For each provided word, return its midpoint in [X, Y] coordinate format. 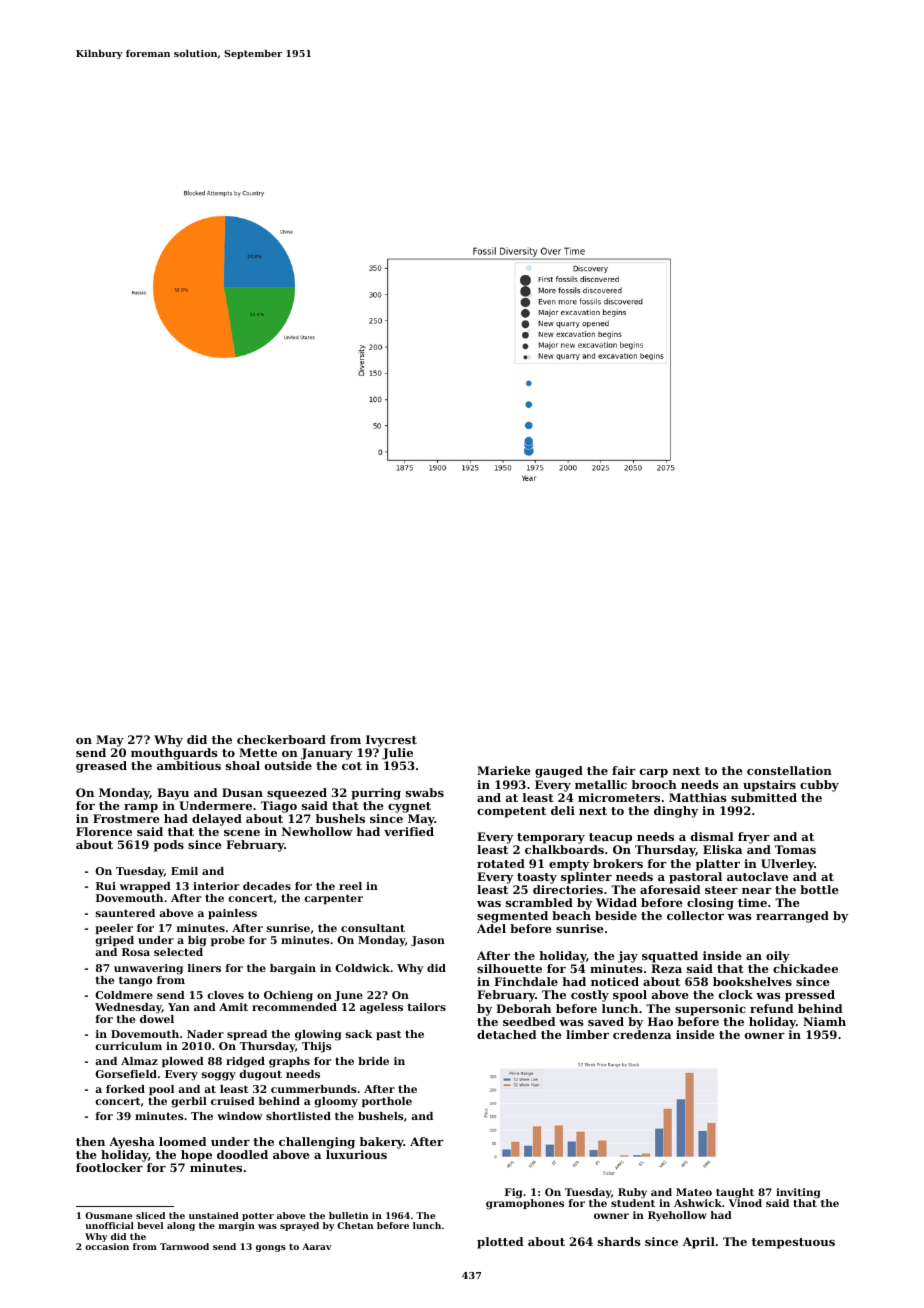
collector [695, 915]
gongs [271, 1248]
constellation [789, 770]
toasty [537, 878]
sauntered [125, 913]
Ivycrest [391, 741]
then [90, 1141]
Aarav [317, 1246]
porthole [387, 1102]
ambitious [189, 765]
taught [735, 1193]
